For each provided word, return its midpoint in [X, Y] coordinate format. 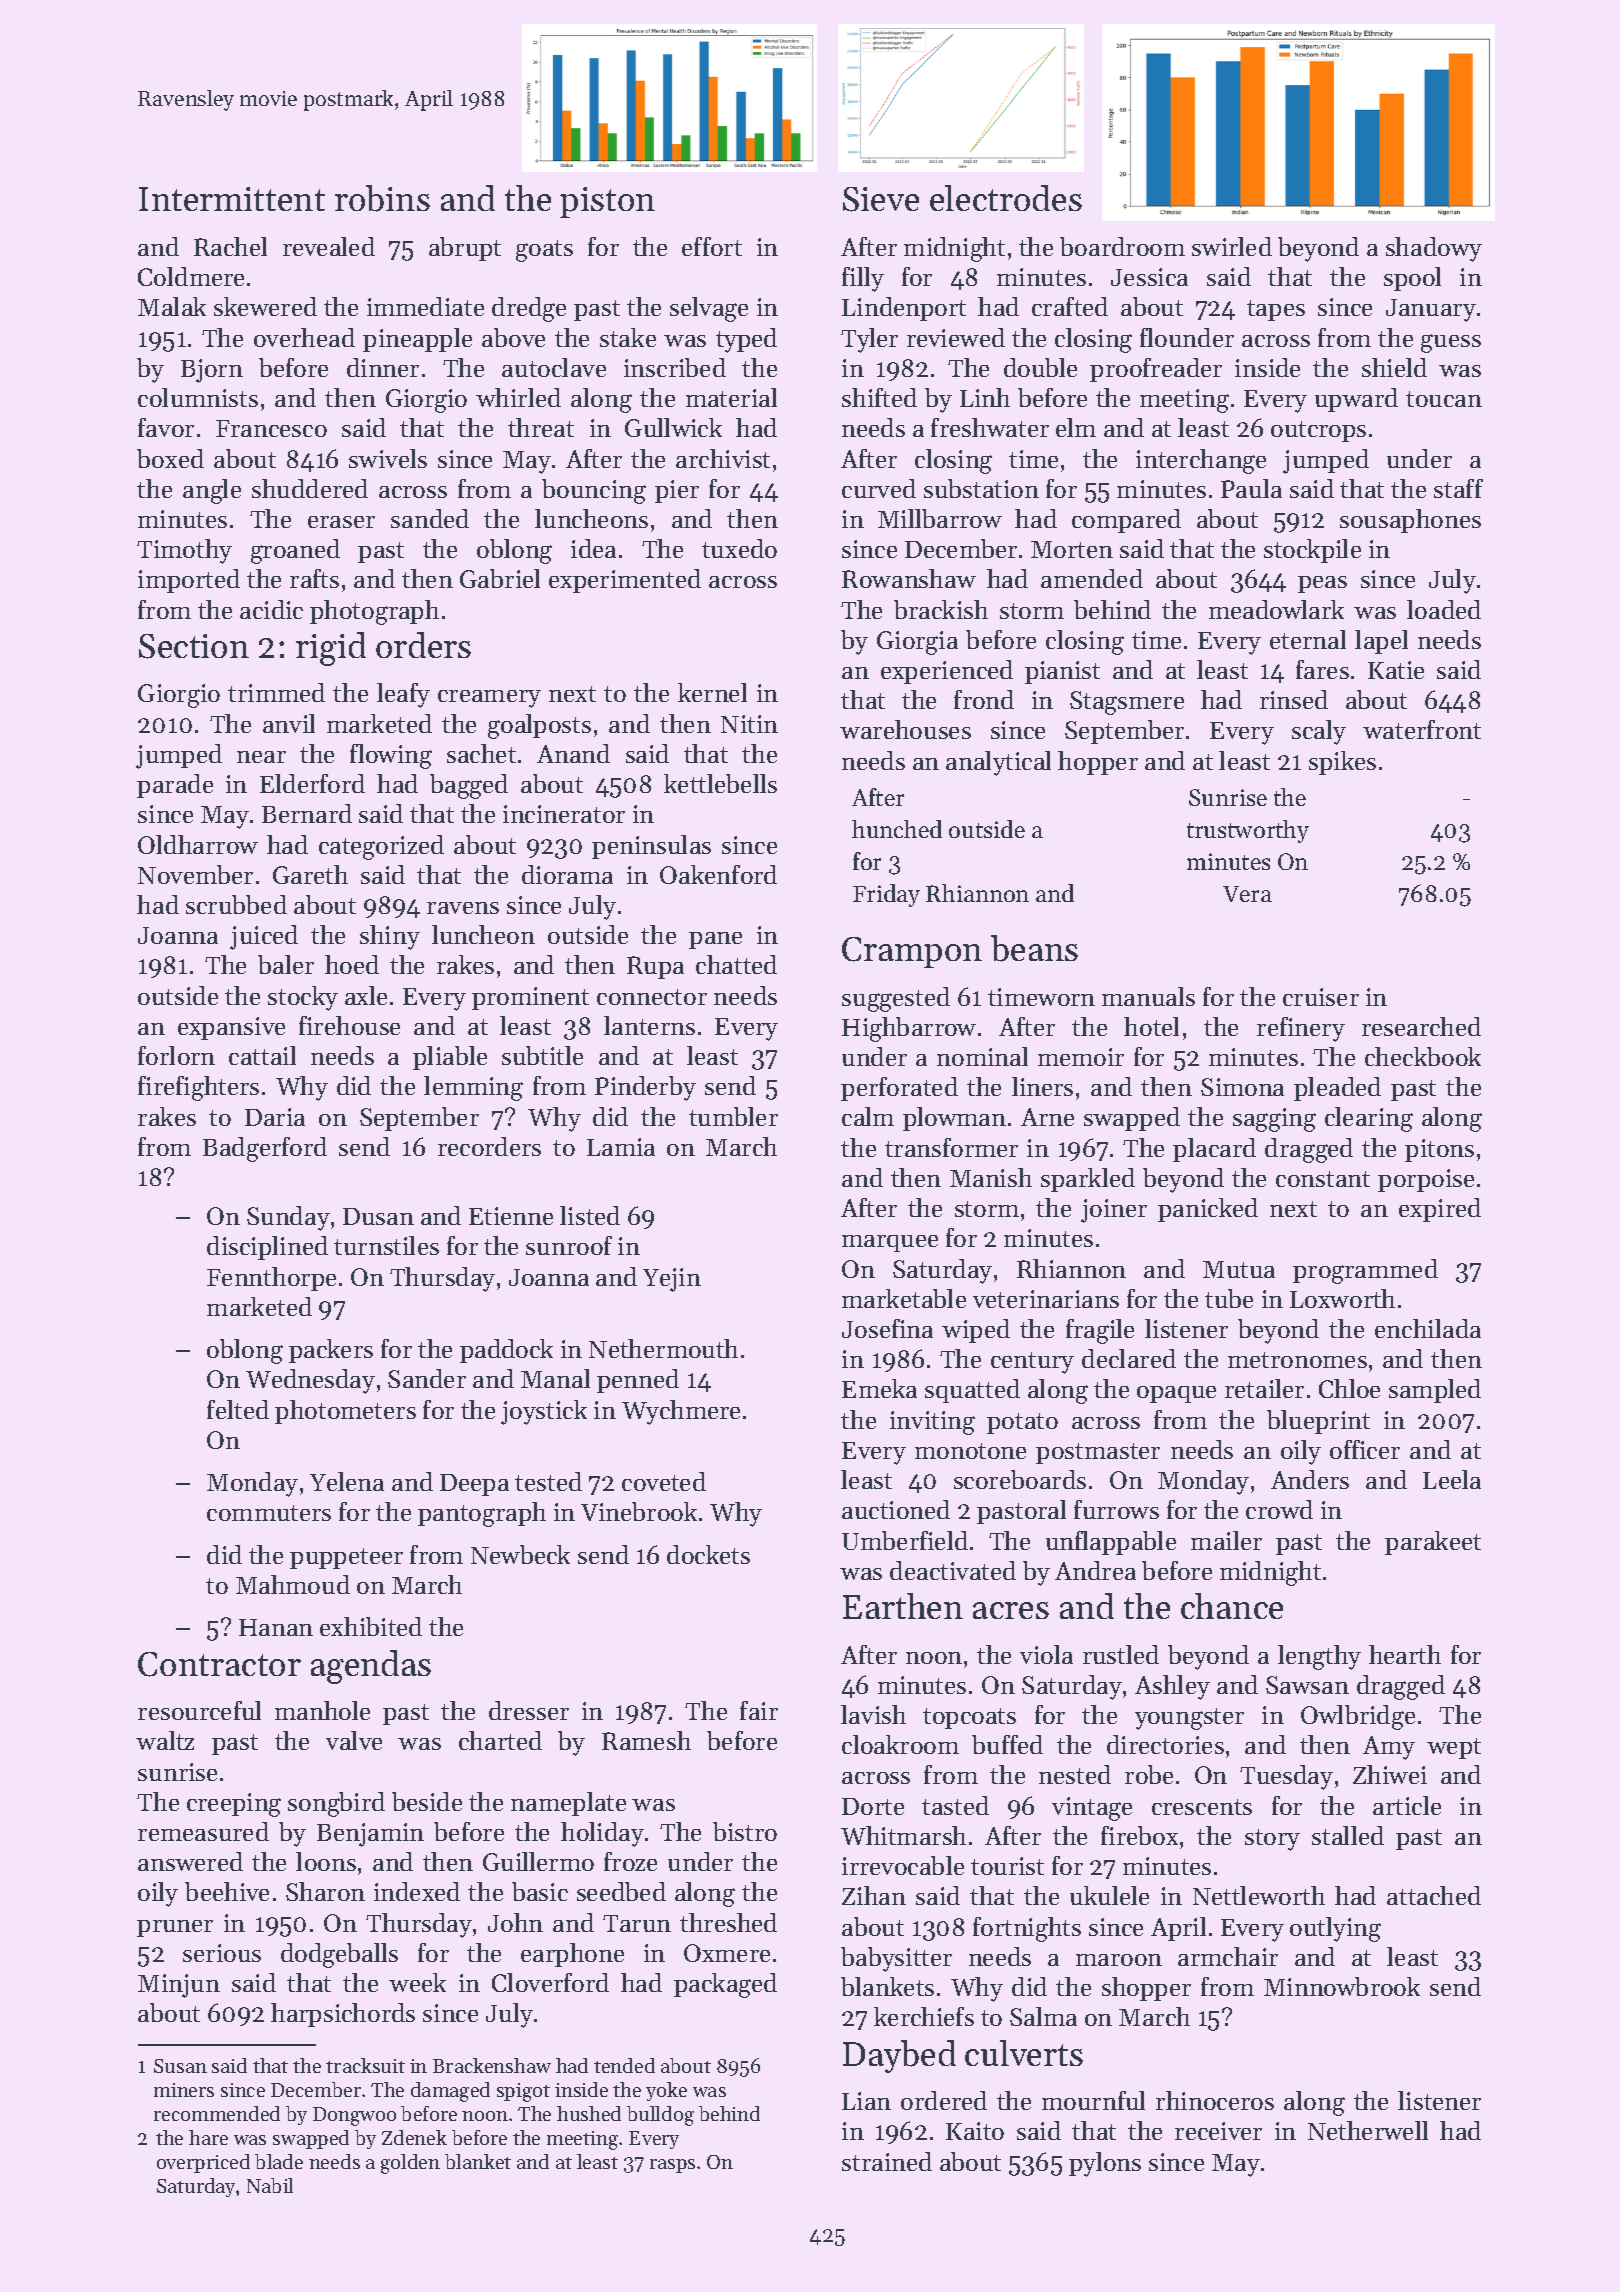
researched [1421, 1026]
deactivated [953, 1570]
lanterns [649, 1025]
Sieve [881, 199]
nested [1075, 1774]
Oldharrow [198, 844]
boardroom [1122, 246]
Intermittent [232, 199]
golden [410, 2164]
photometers [345, 1412]
